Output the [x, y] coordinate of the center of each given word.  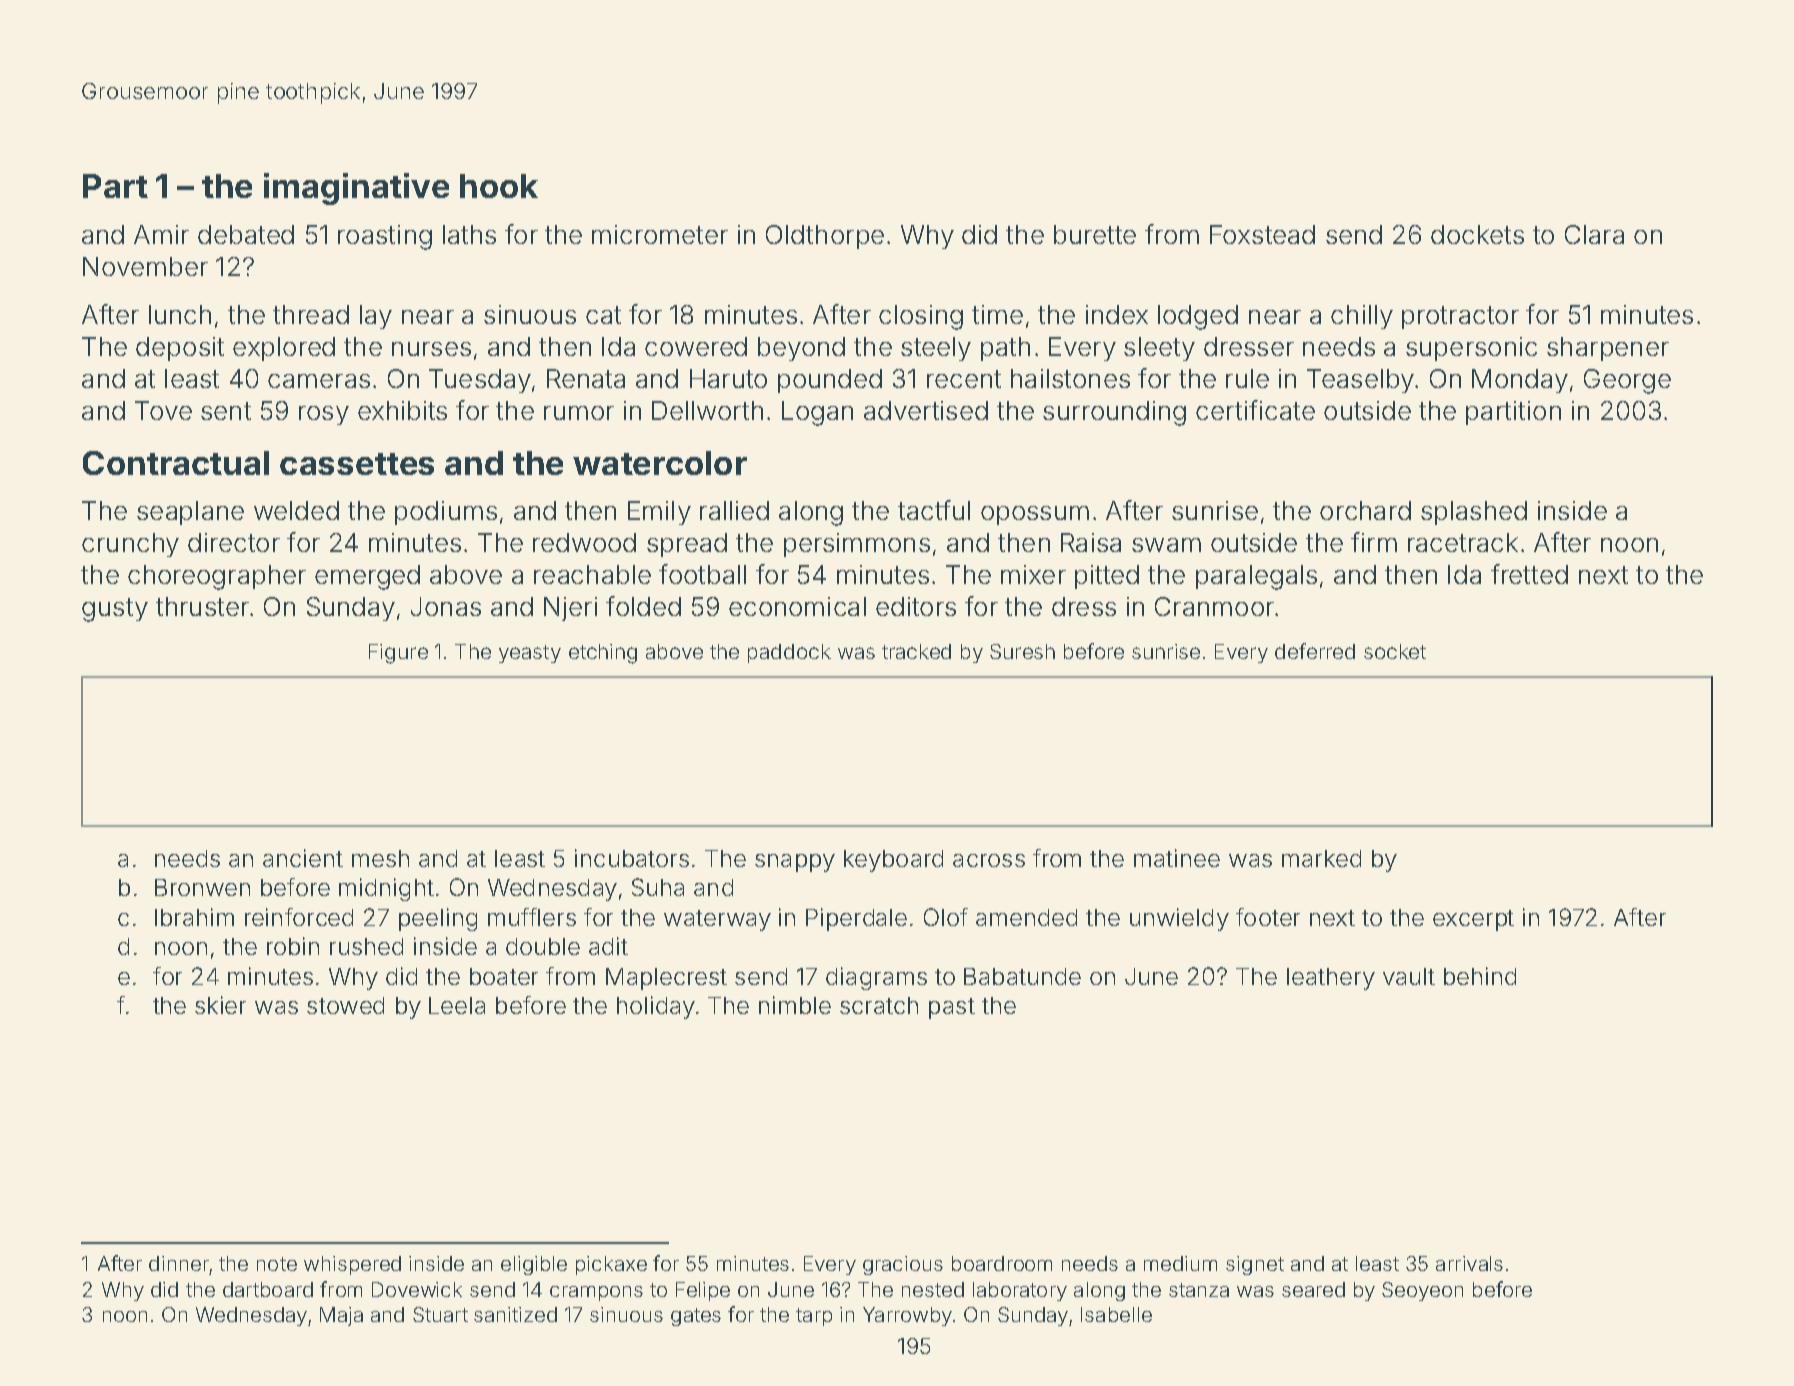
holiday [656, 1007]
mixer [1033, 574]
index [1117, 314]
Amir [161, 234]
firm [1374, 542]
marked [1321, 858]
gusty [115, 610]
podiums [446, 513]
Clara [1594, 234]
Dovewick [417, 1289]
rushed [366, 946]
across [989, 860]
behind [1480, 976]
